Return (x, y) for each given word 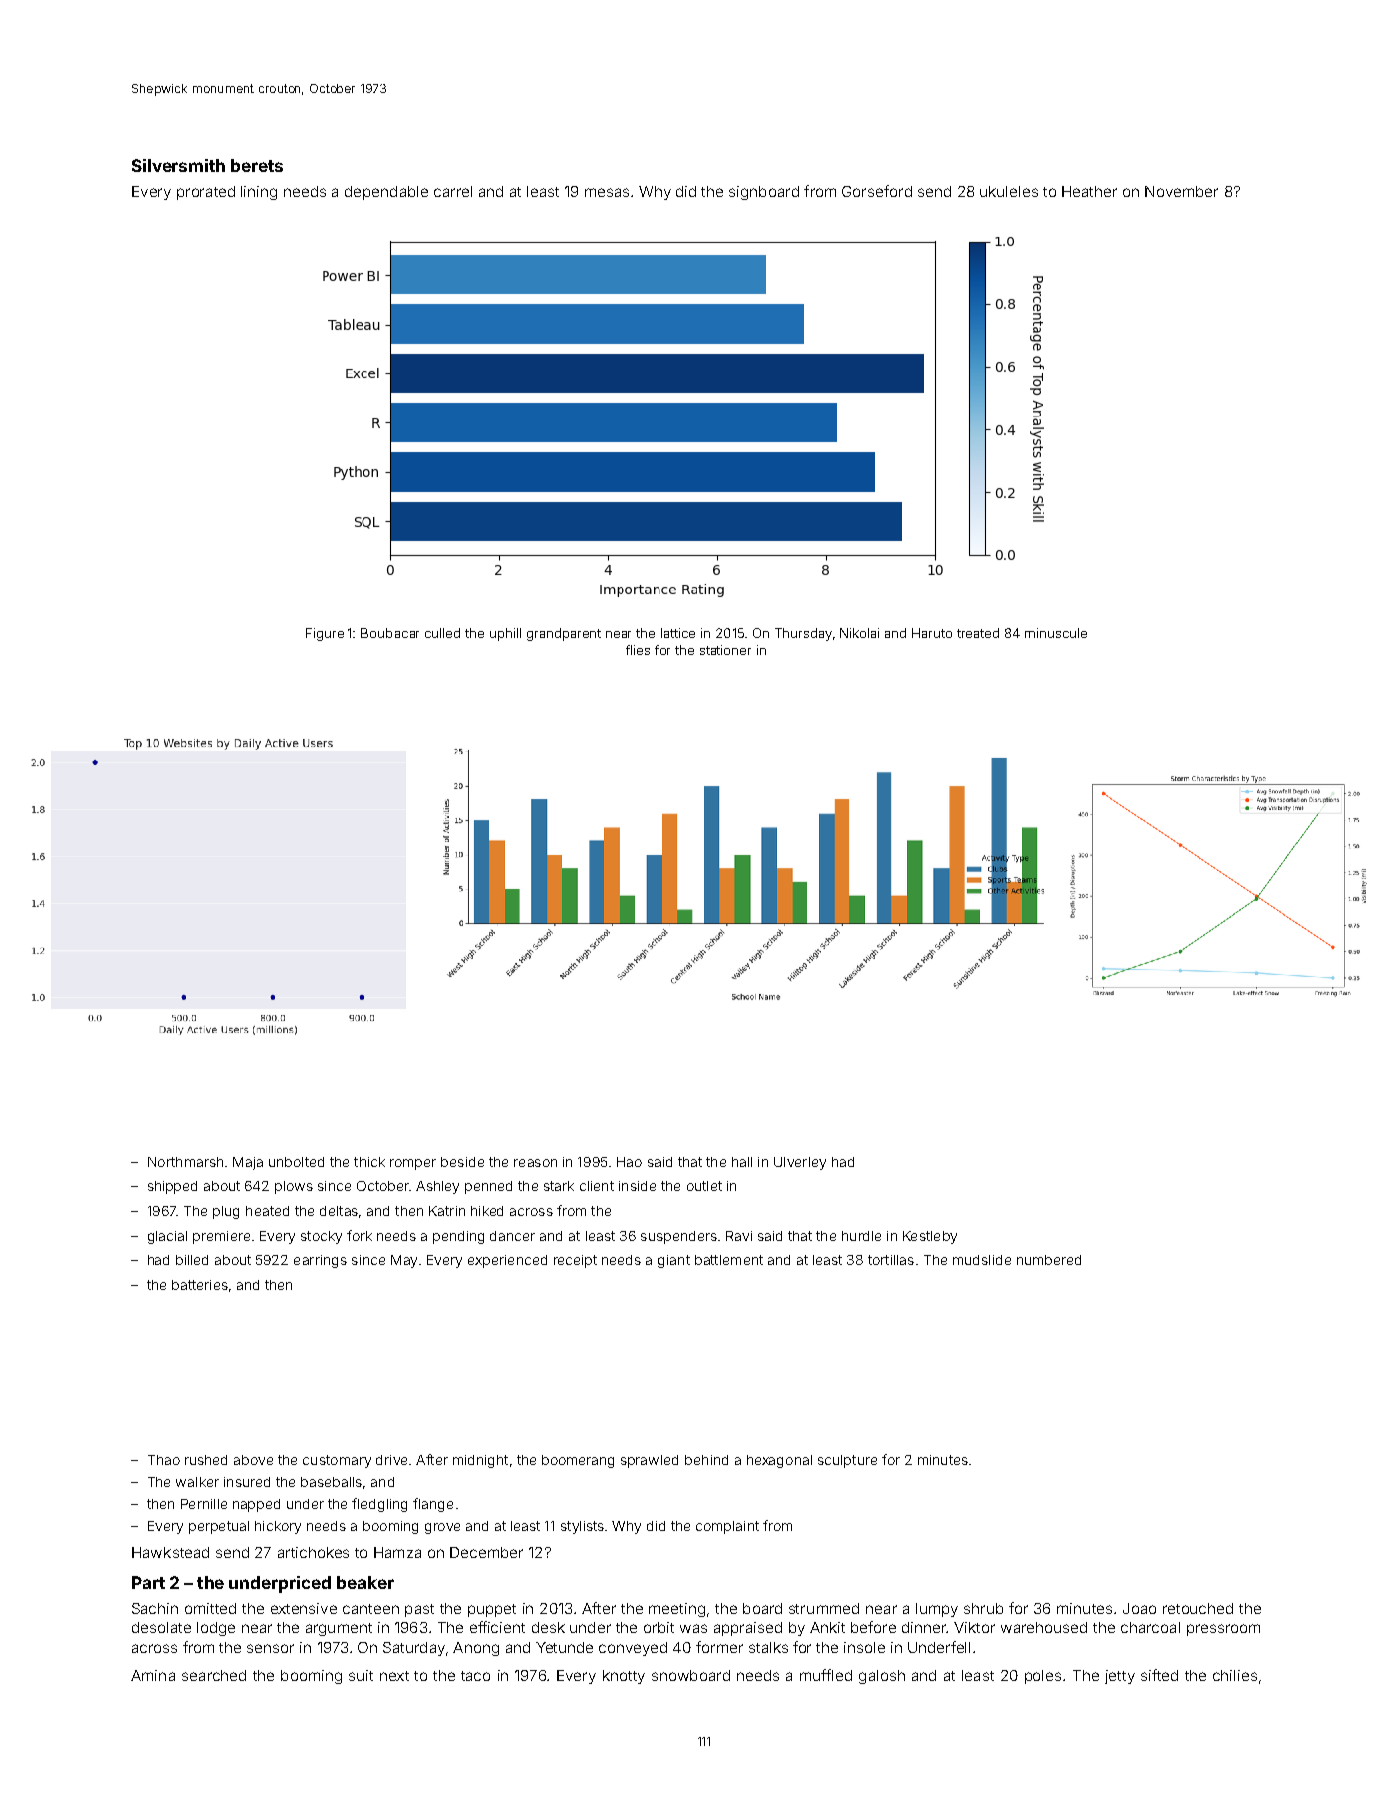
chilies (1235, 1675)
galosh (882, 1677)
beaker (365, 1582)
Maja (248, 1163)
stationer (725, 650)
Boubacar (390, 633)
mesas (607, 192)
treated (978, 633)
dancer (512, 1236)
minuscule (1056, 633)
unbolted (296, 1162)
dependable (386, 193)
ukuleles (1009, 191)
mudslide (982, 1260)
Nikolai (859, 633)
